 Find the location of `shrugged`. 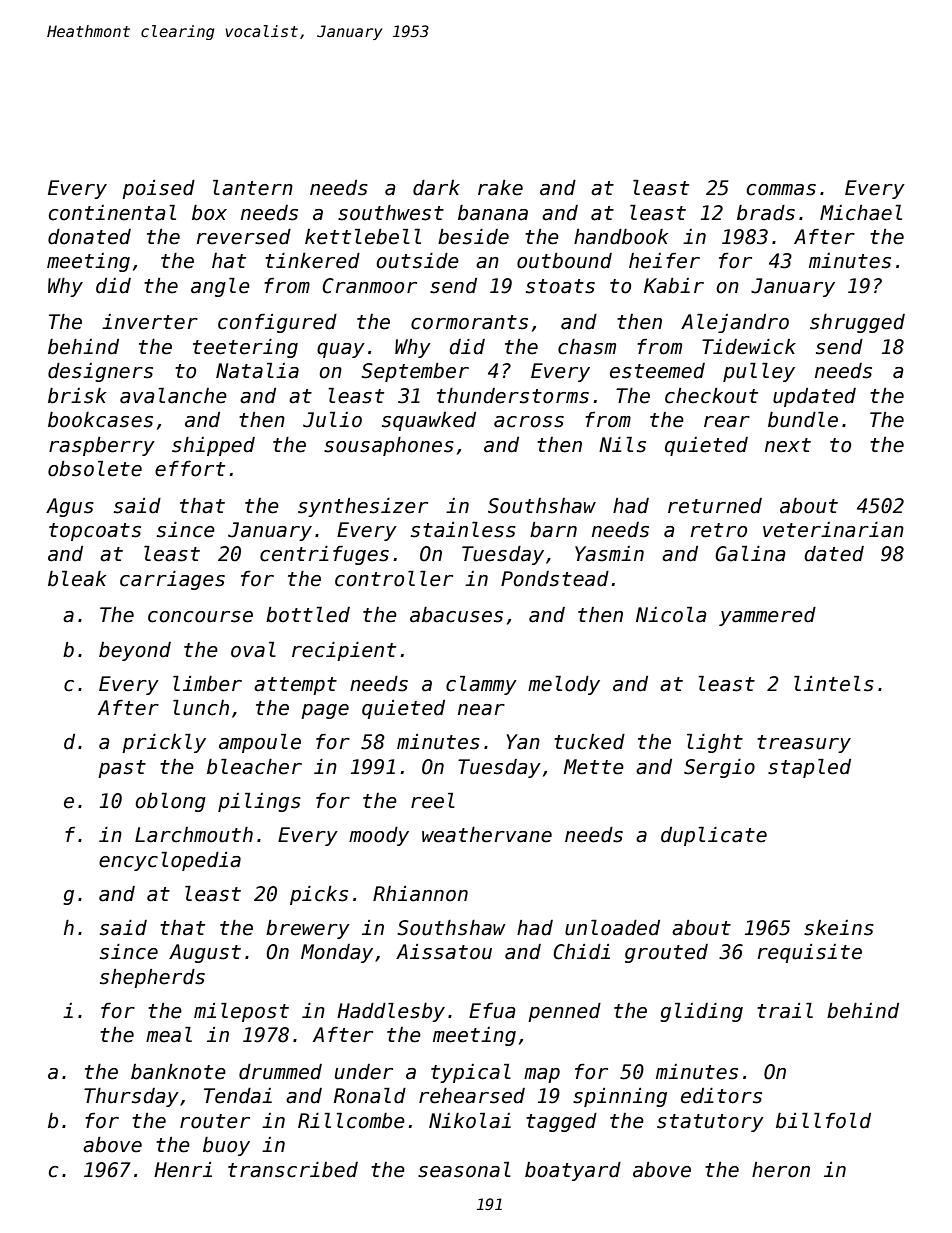

shrugged is located at coordinates (857, 323).
